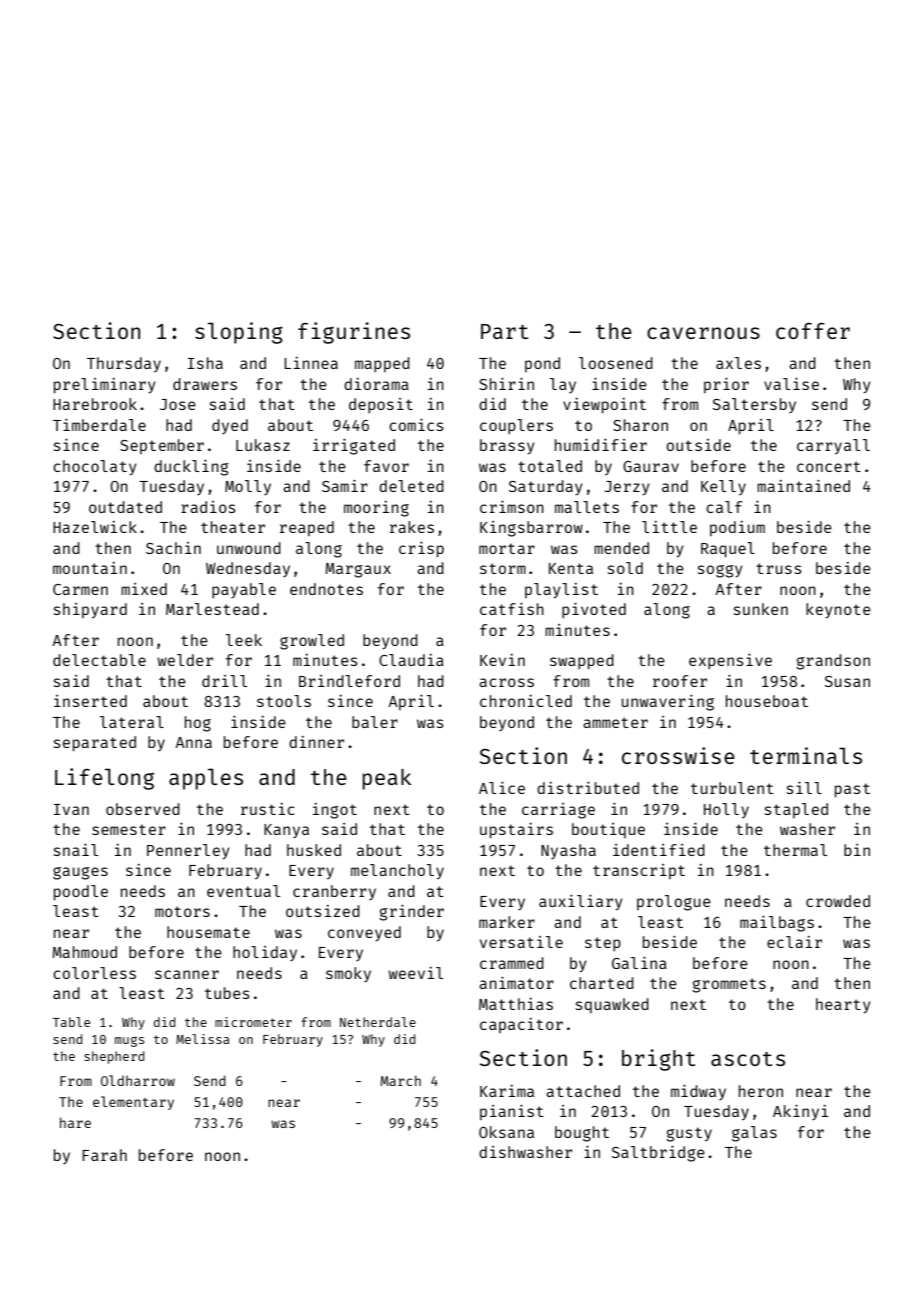 This screenshot has width=924, height=1314. Describe the element at coordinates (526, 701) in the screenshot. I see `chronicled` at that location.
